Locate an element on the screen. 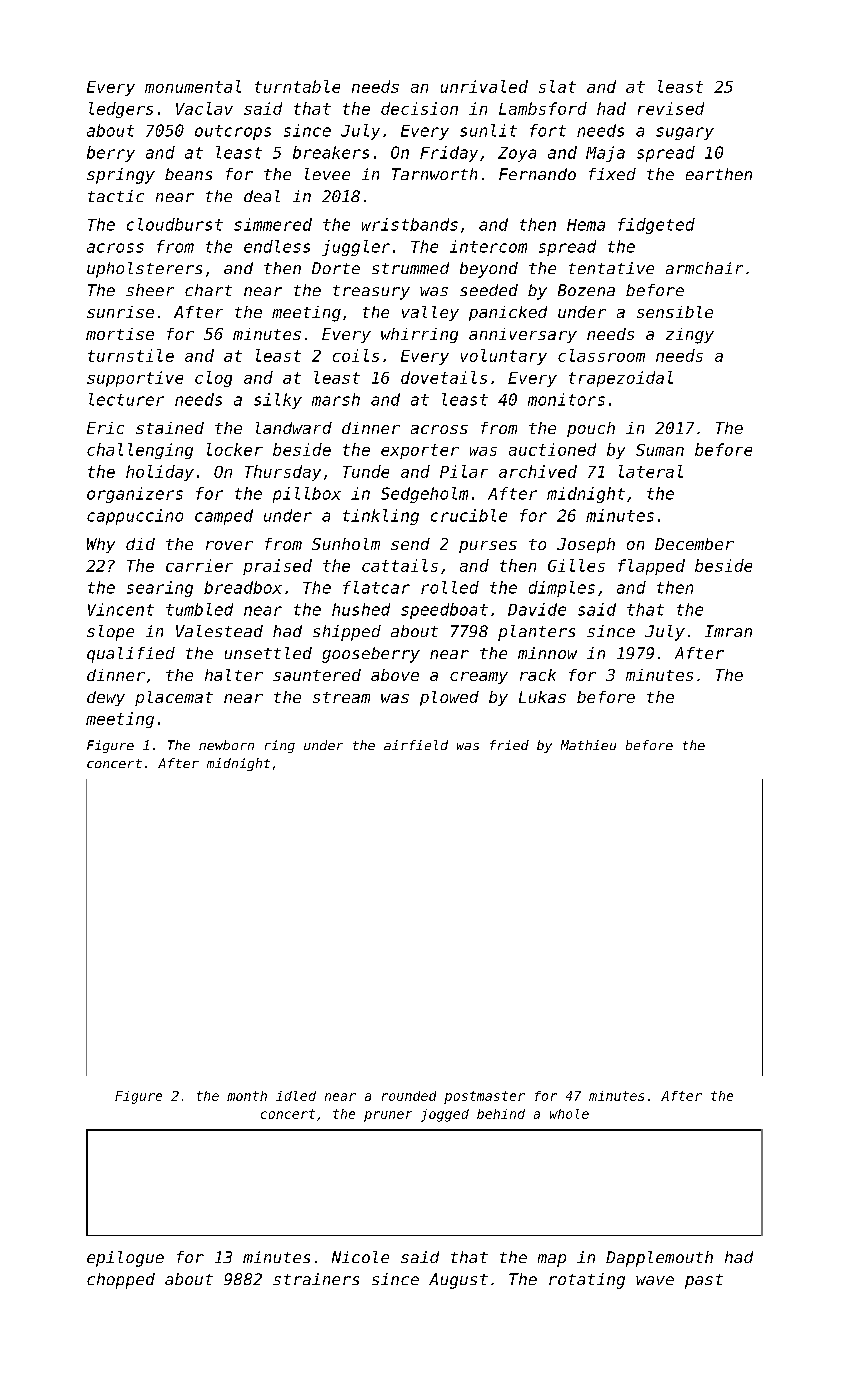 The width and height of the screenshot is (849, 1400). unrivaled is located at coordinates (484, 86).
